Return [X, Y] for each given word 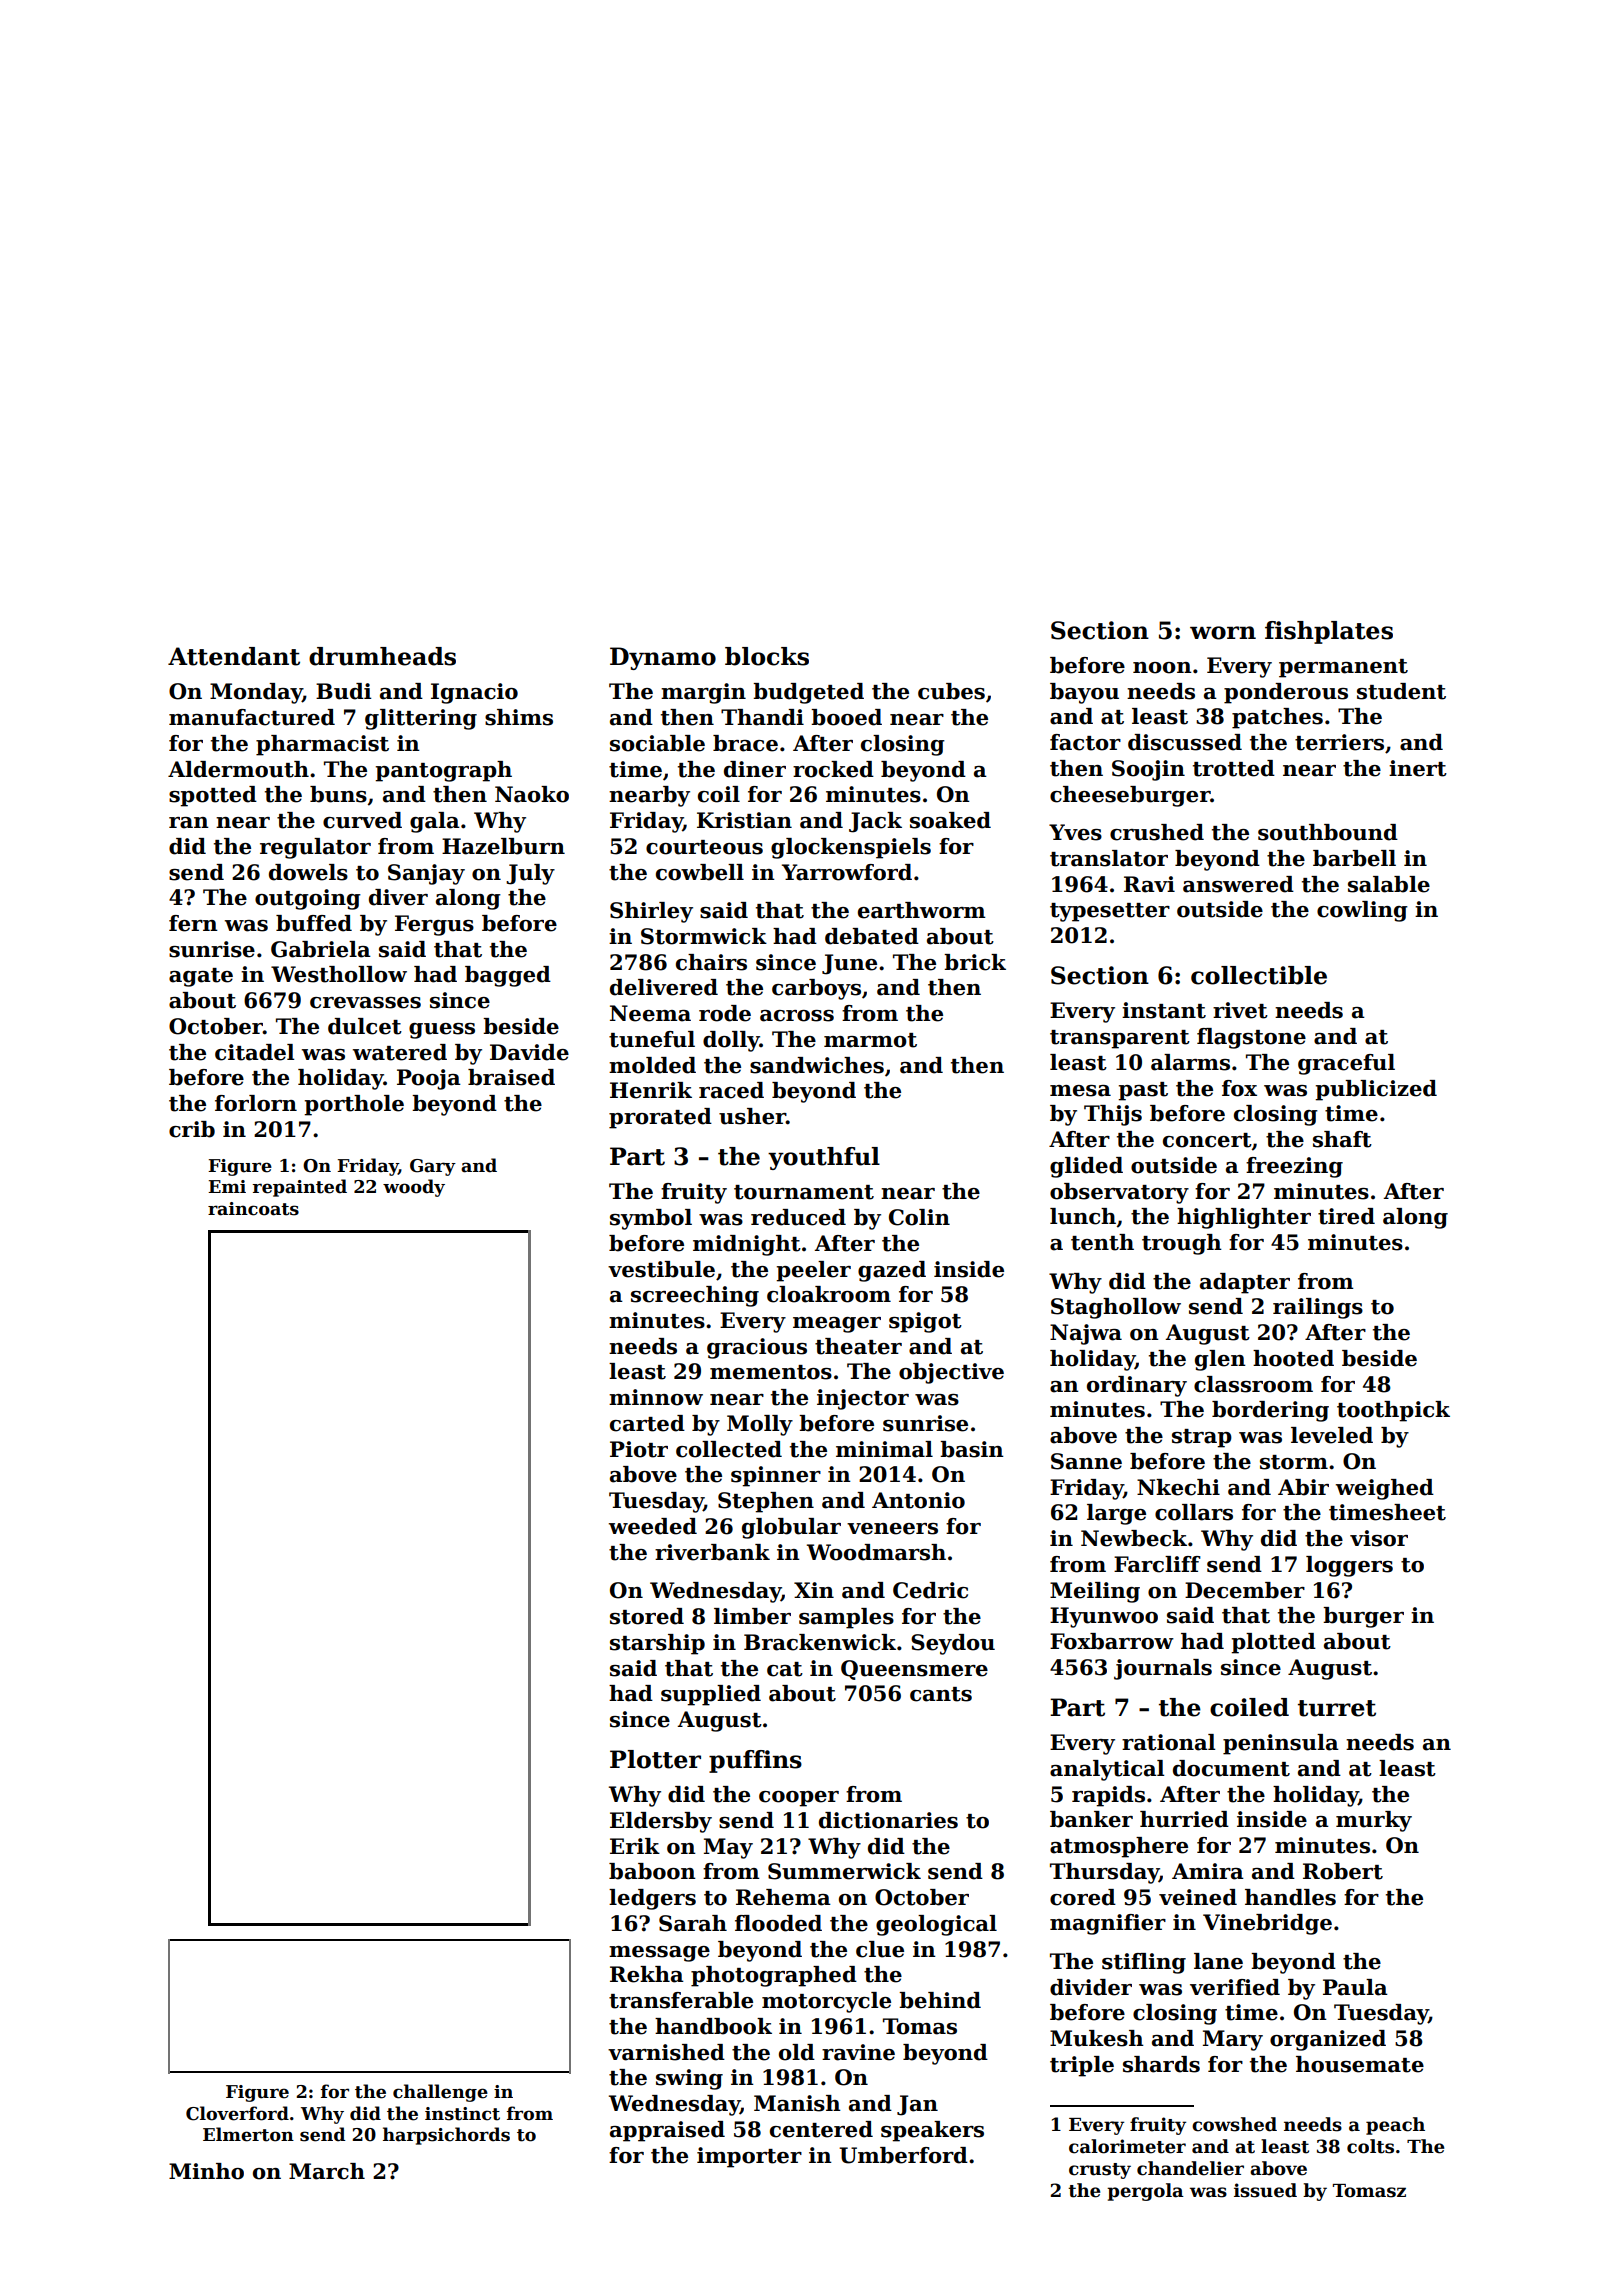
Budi [343, 691]
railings [1318, 1308]
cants [941, 1694]
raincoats [253, 1209]
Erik [635, 1846]
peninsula [1281, 1744]
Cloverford [237, 2113]
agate [201, 977]
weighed [1385, 1489]
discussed [1185, 742]
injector [863, 1399]
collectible [1259, 975]
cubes [951, 691]
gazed [892, 1271]
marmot [870, 1040]
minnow [656, 1397]
